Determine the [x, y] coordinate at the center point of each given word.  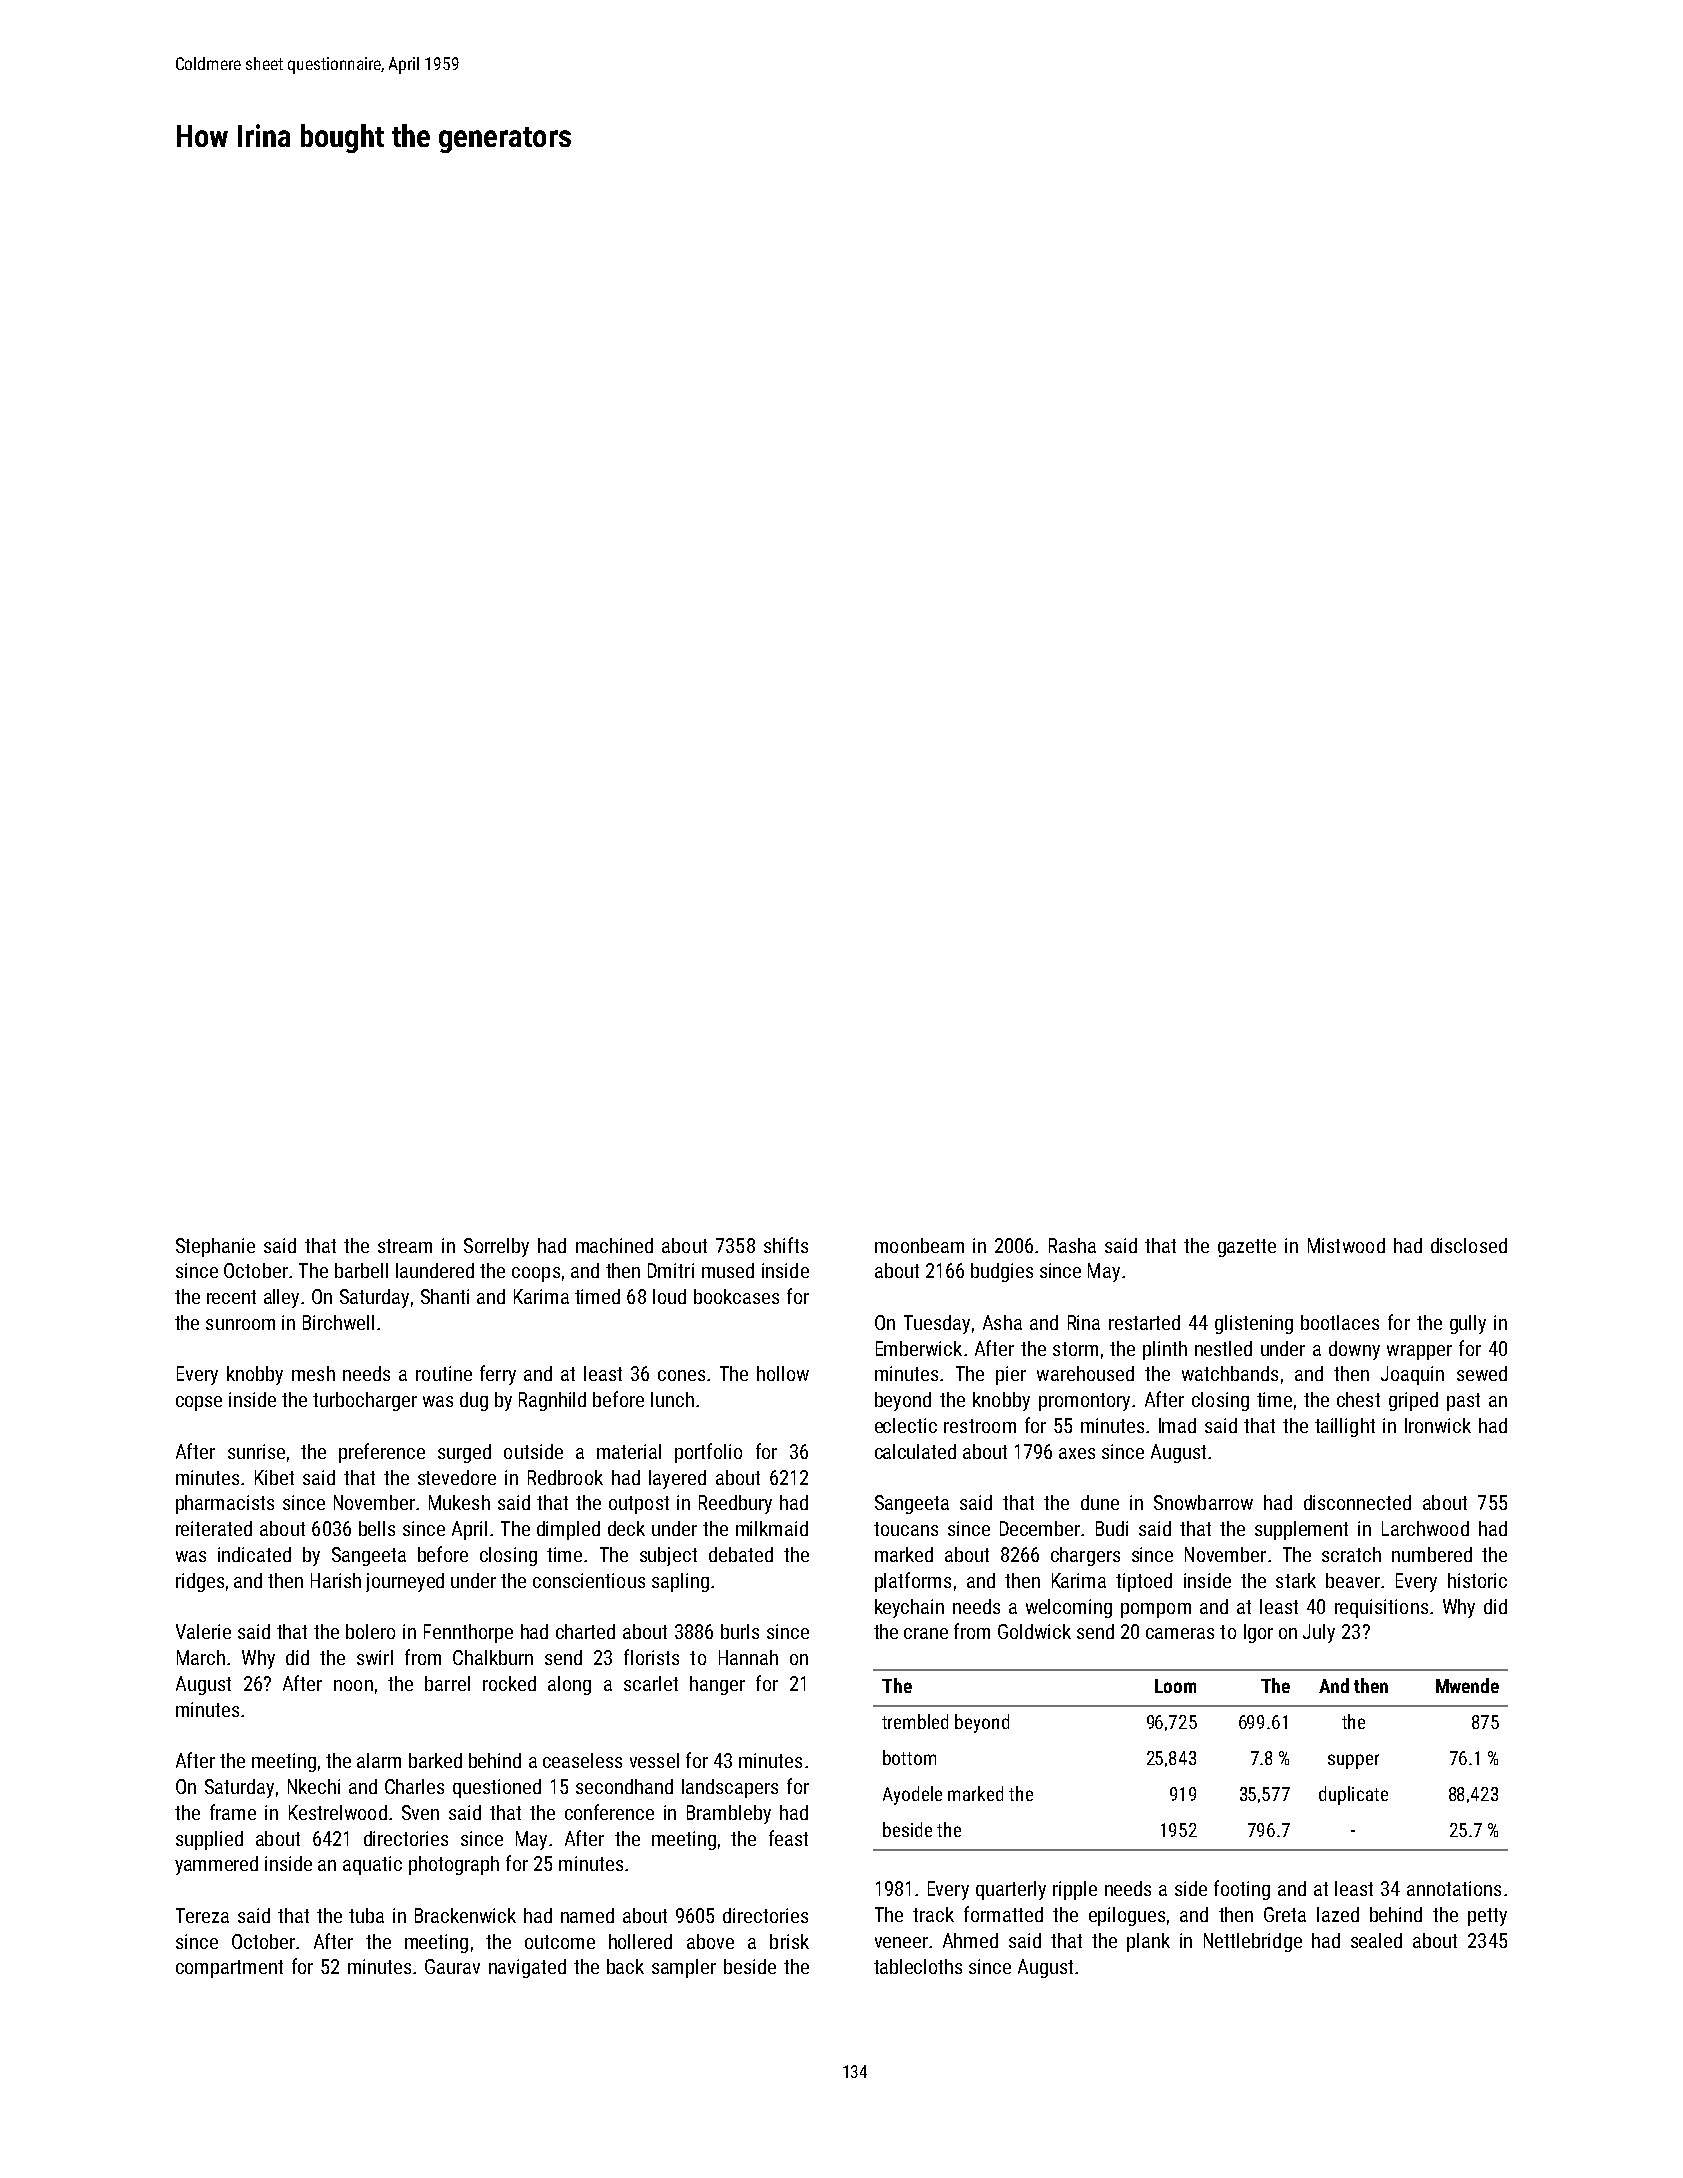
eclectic [906, 1425]
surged [464, 1453]
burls [740, 1631]
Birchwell [338, 1322]
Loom [1175, 1686]
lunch [672, 1399]
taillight [1345, 1427]
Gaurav [452, 1966]
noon [353, 1685]
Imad [1177, 1425]
